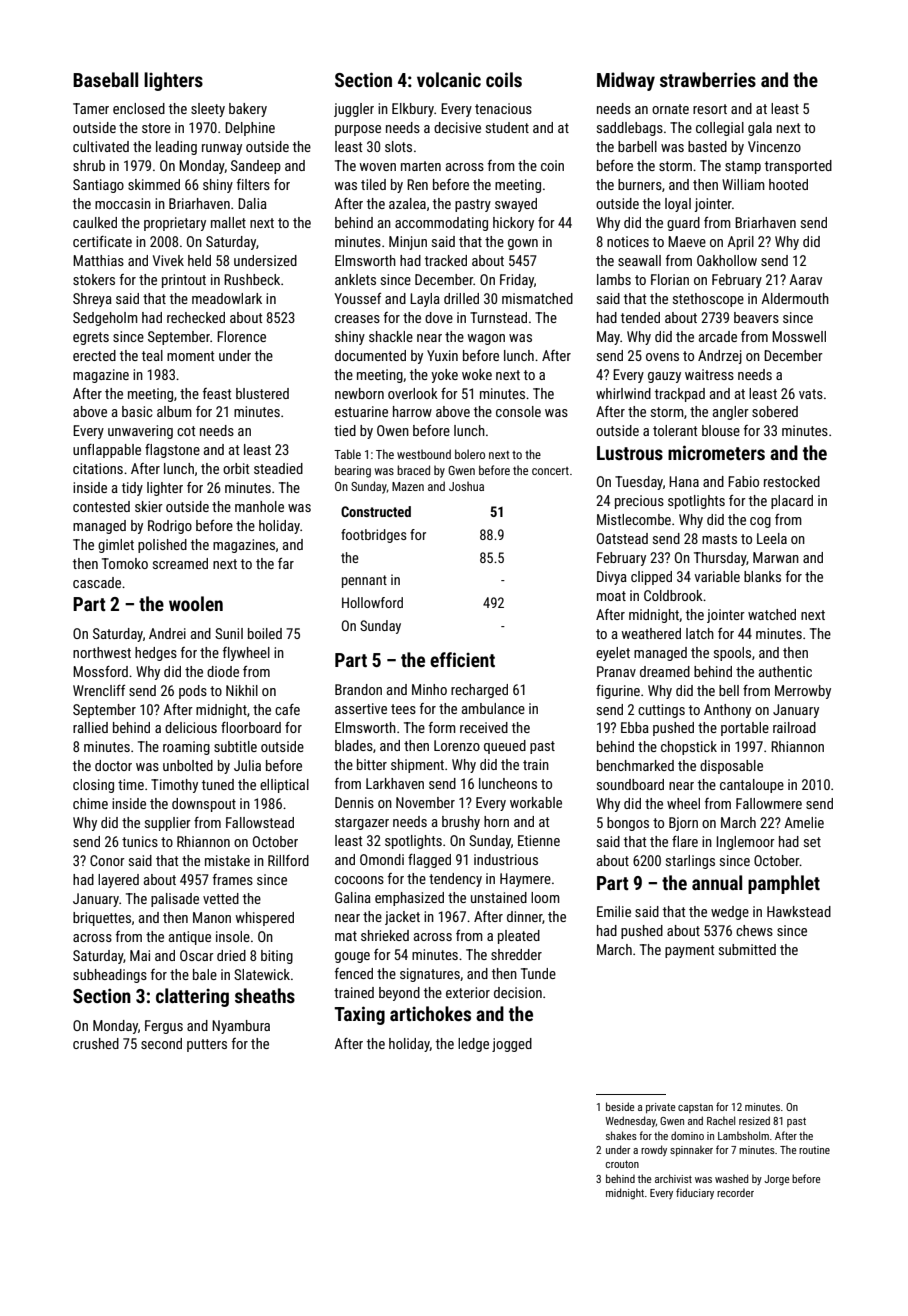 The width and height of the image is (908, 1316). I want to click on proprietary, so click(175, 224).
